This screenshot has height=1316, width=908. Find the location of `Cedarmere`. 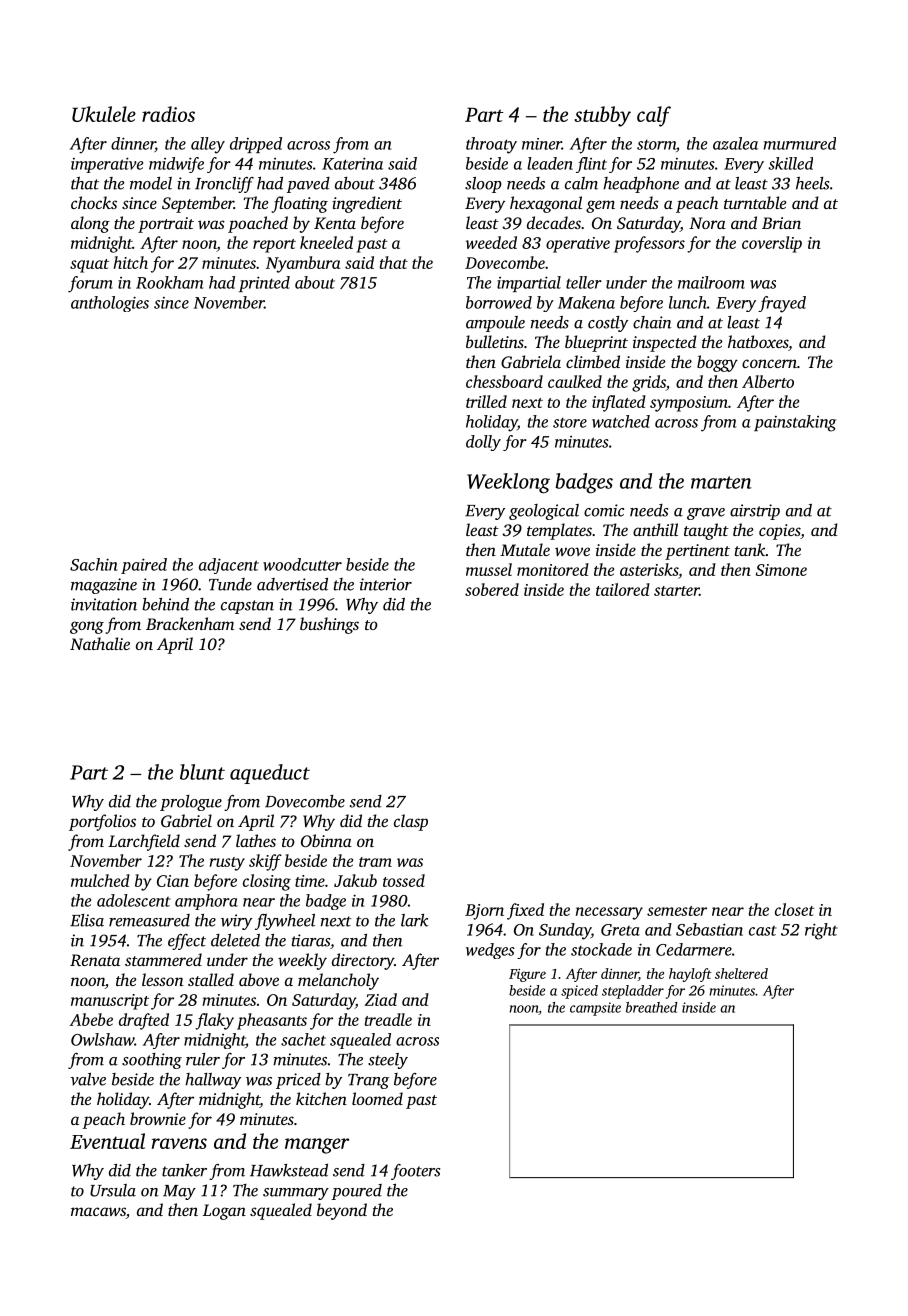

Cedarmere is located at coordinates (694, 949).
